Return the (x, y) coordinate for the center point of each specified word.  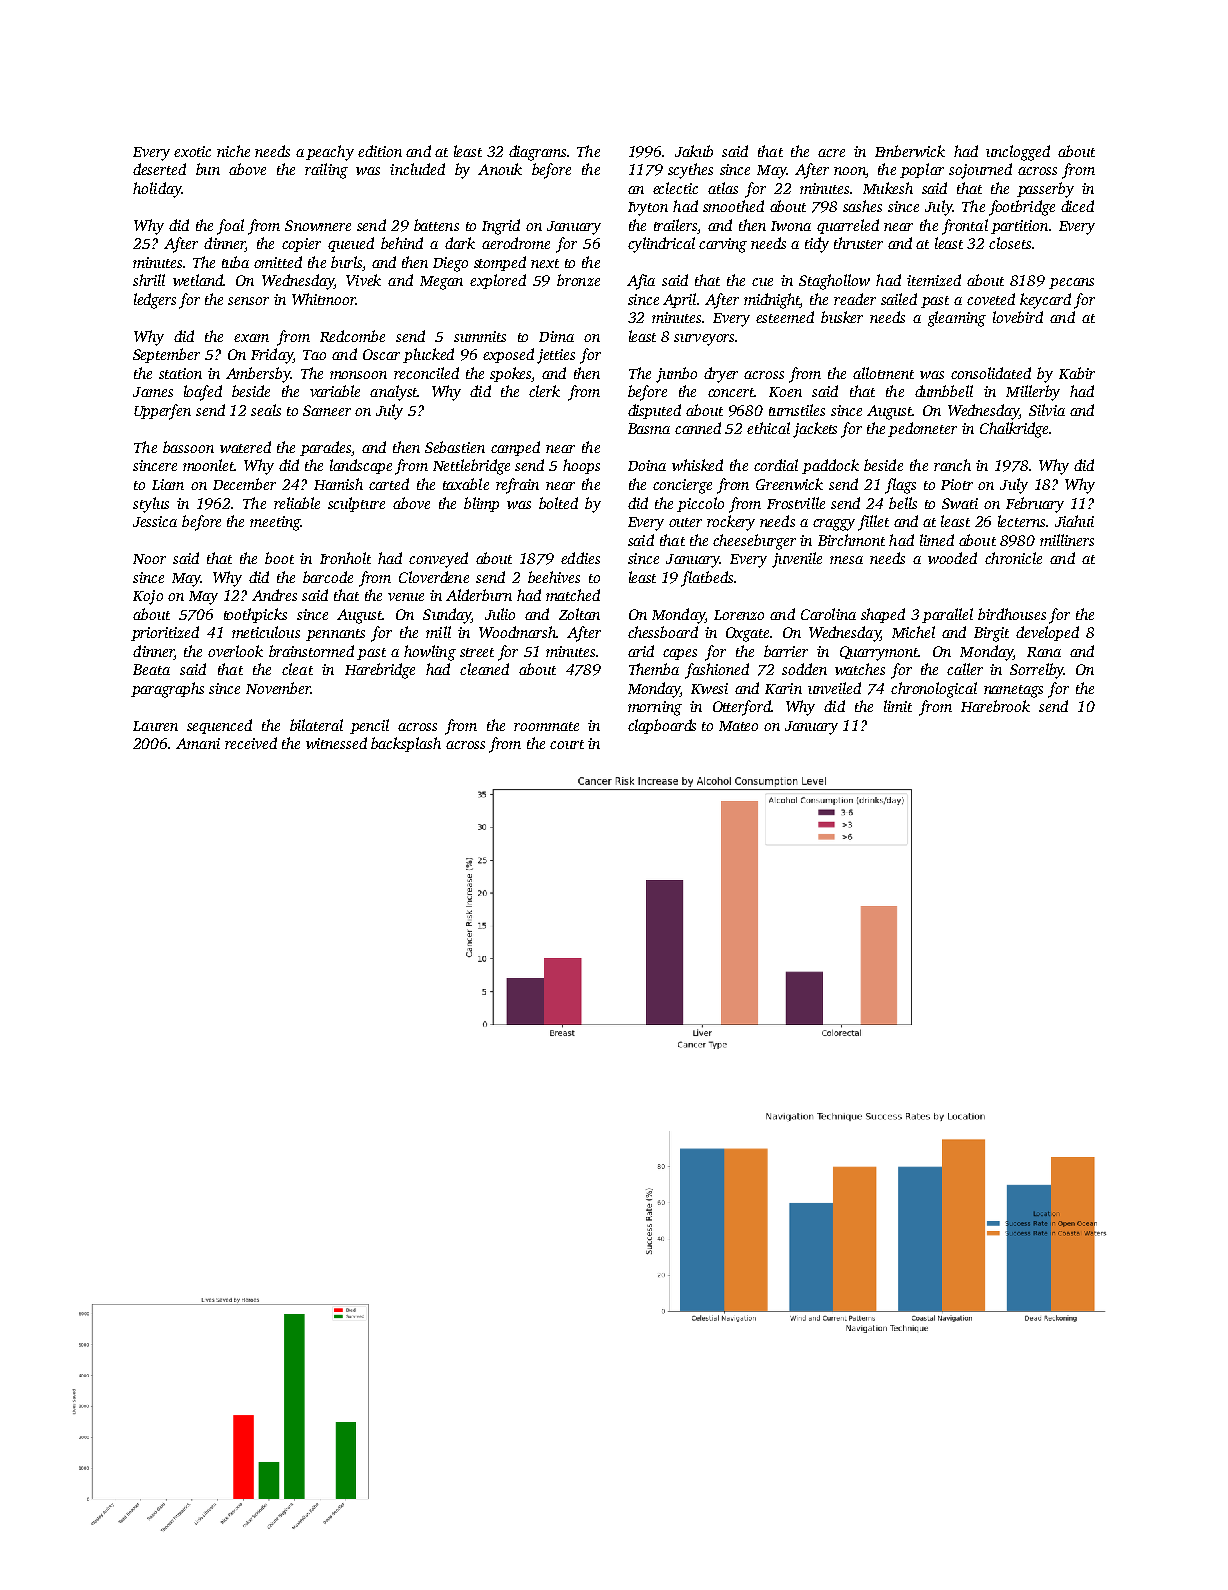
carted (389, 484)
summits (480, 336)
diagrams (537, 153)
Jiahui (1074, 521)
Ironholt (345, 558)
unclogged (1018, 153)
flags (900, 486)
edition (380, 151)
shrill (149, 280)
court (567, 744)
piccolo (700, 504)
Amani (198, 743)
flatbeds (707, 579)
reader (855, 299)
